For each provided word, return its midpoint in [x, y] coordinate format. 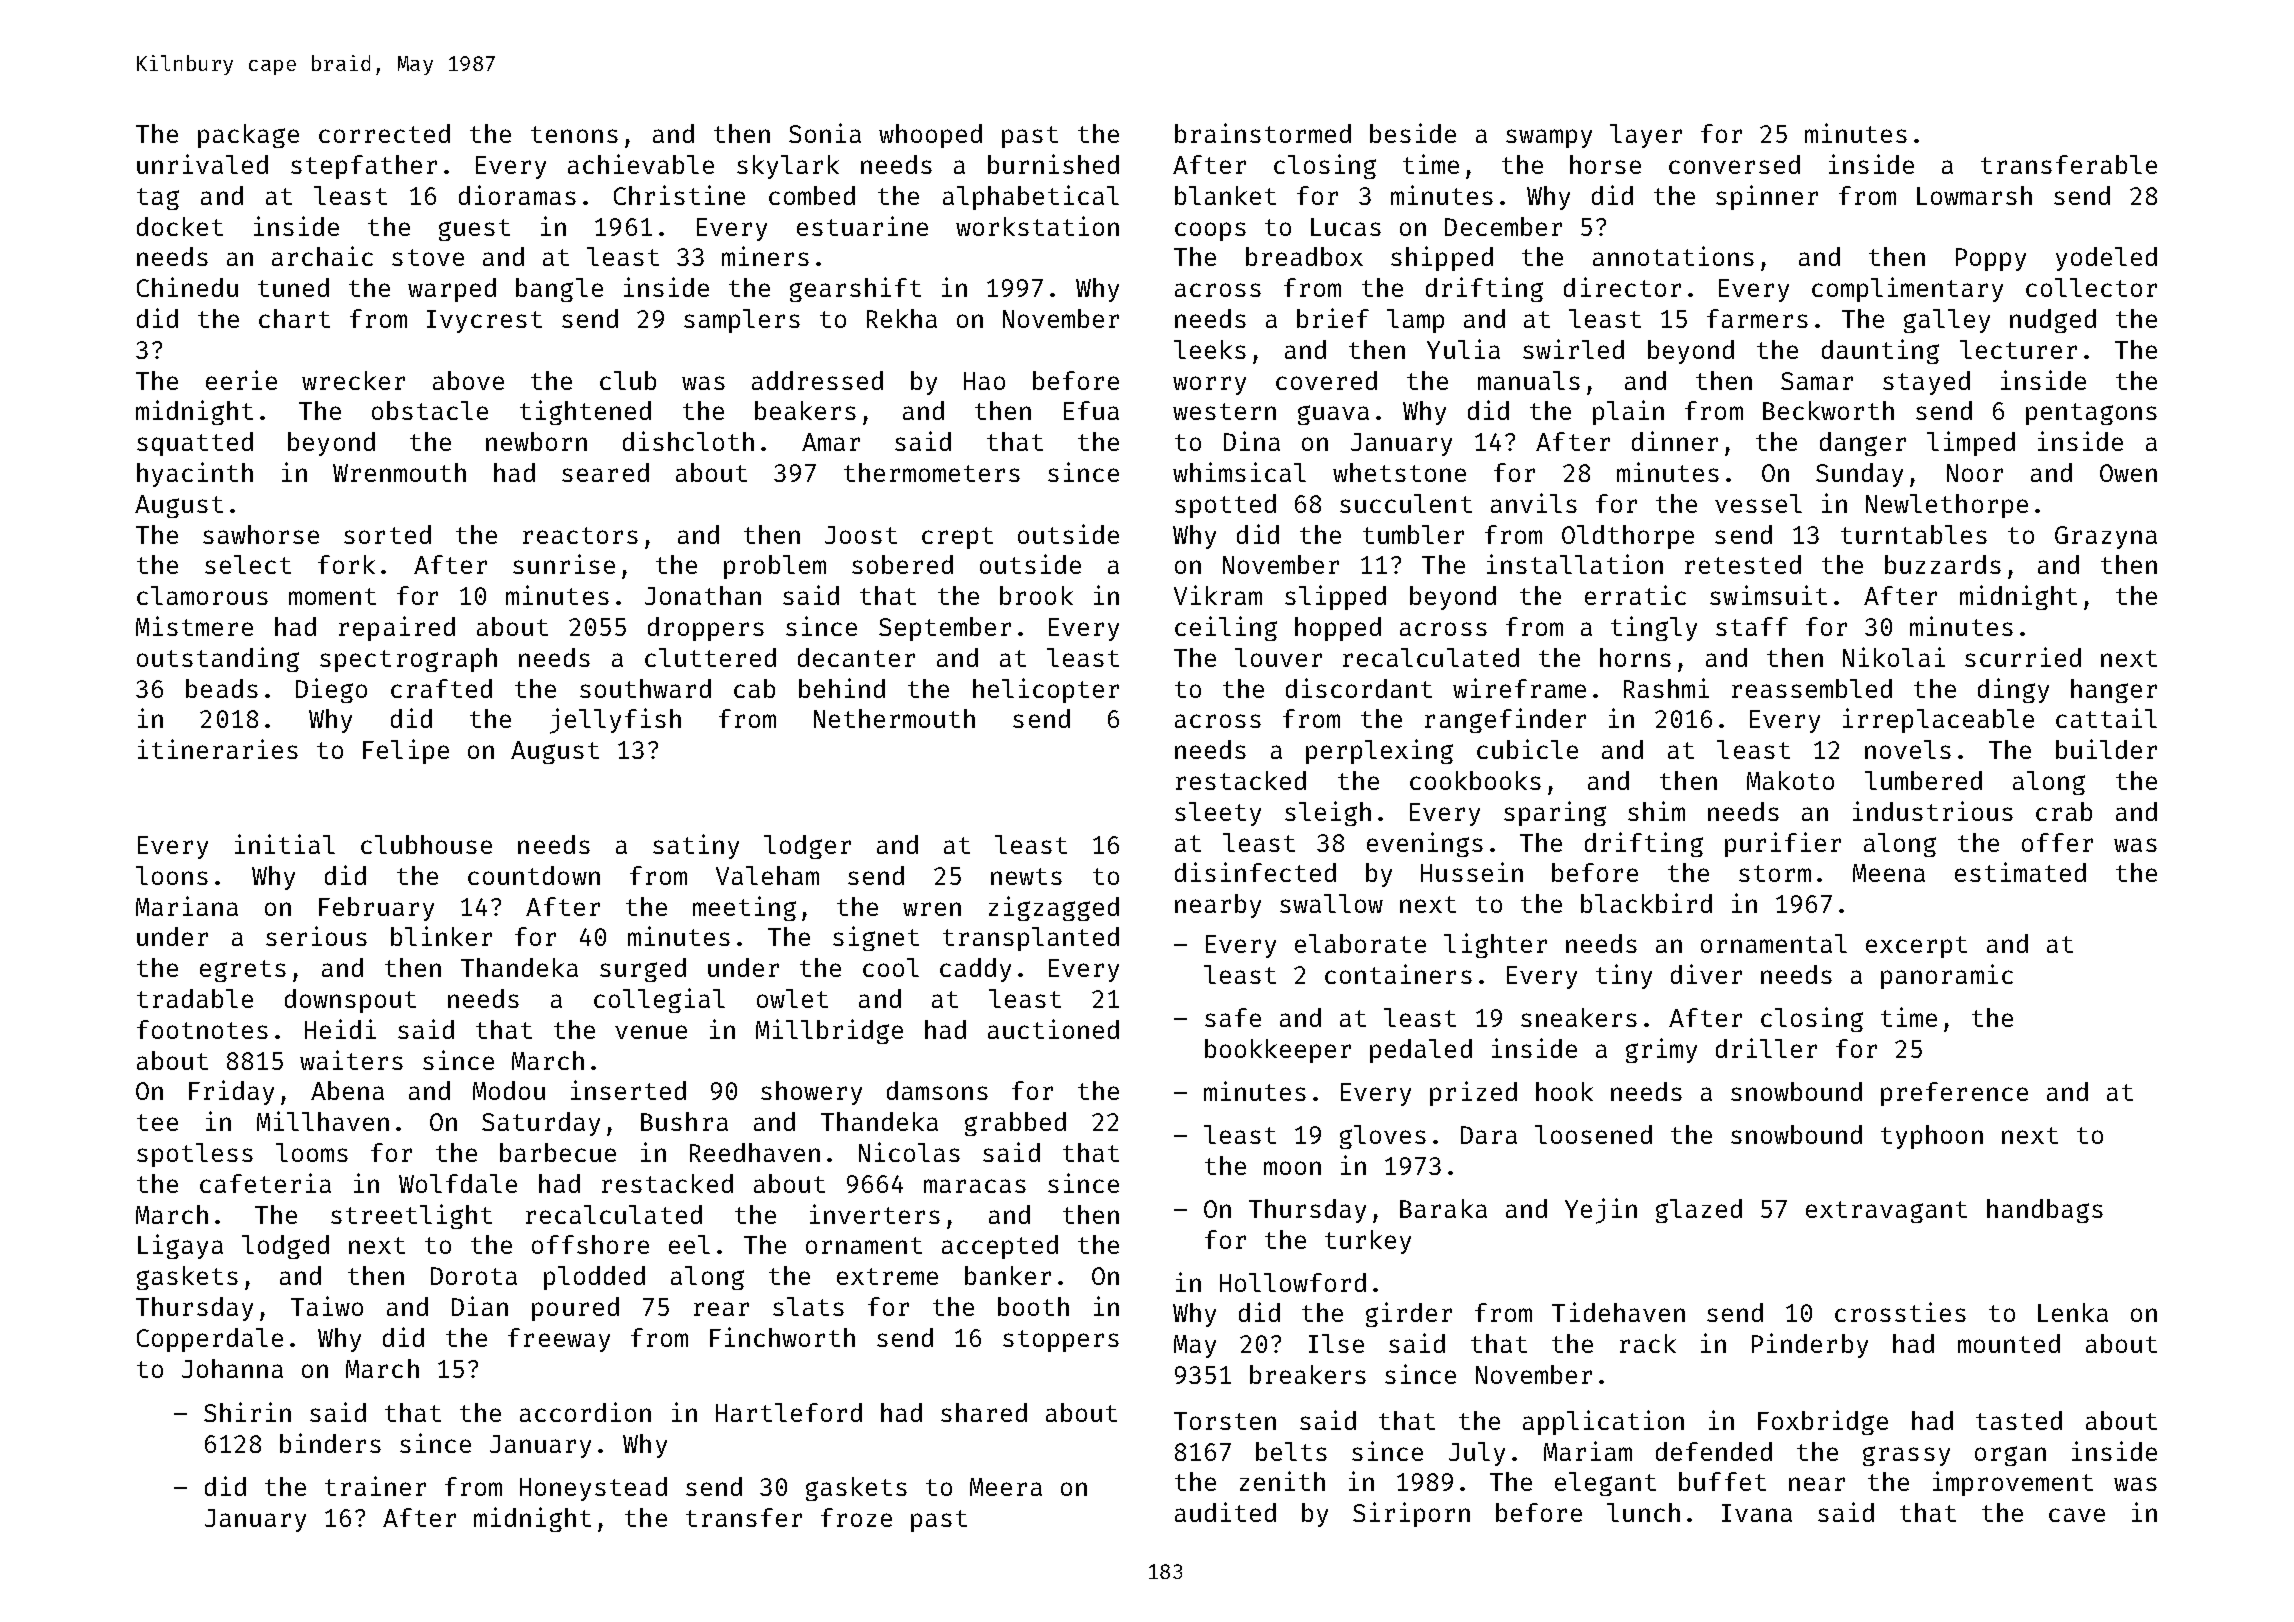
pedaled [1421, 1051]
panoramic [1947, 976]
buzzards [1943, 564]
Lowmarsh [1974, 195]
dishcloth [688, 441]
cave [2077, 1515]
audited [1225, 1512]
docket [180, 226]
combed [812, 195]
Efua [1091, 410]
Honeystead [593, 1489]
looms [312, 1152]
